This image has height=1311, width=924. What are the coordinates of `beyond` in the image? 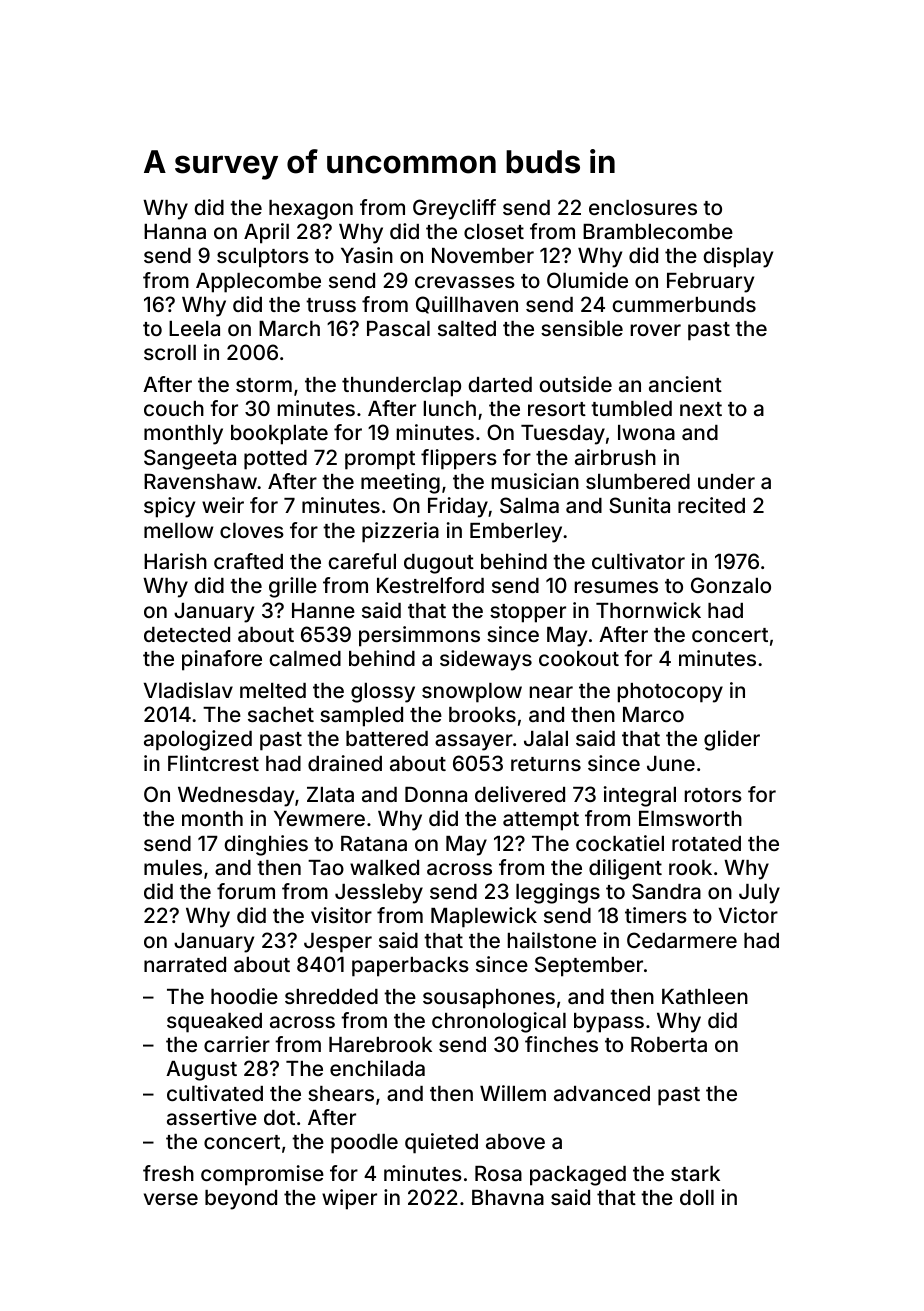 It's located at (241, 1200).
